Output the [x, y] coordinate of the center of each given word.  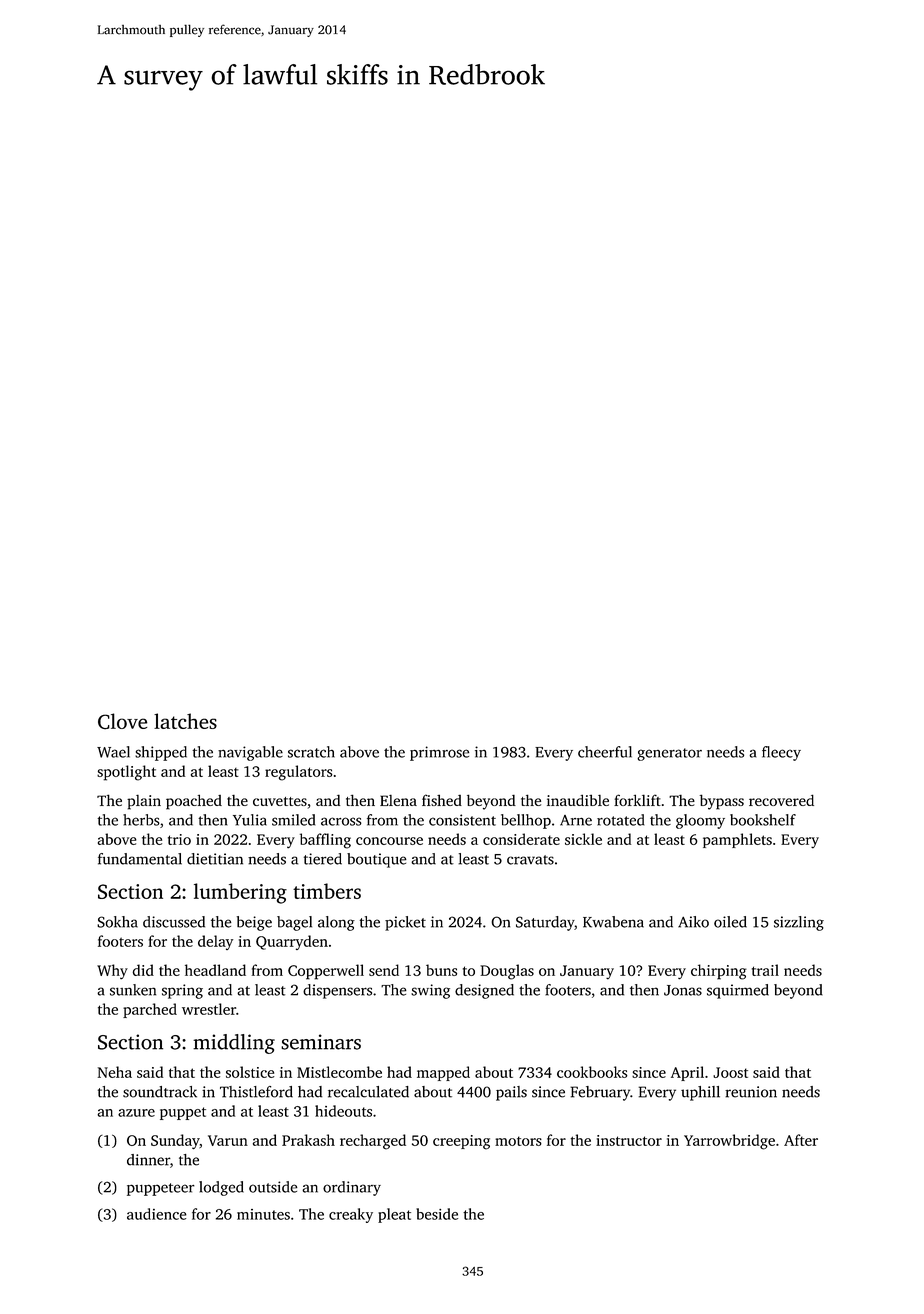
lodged [221, 1188]
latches [185, 721]
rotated [620, 820]
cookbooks [592, 1072]
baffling [325, 841]
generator [669, 754]
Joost [730, 1072]
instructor [629, 1140]
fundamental [140, 859]
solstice [250, 1072]
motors [518, 1141]
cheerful [605, 752]
